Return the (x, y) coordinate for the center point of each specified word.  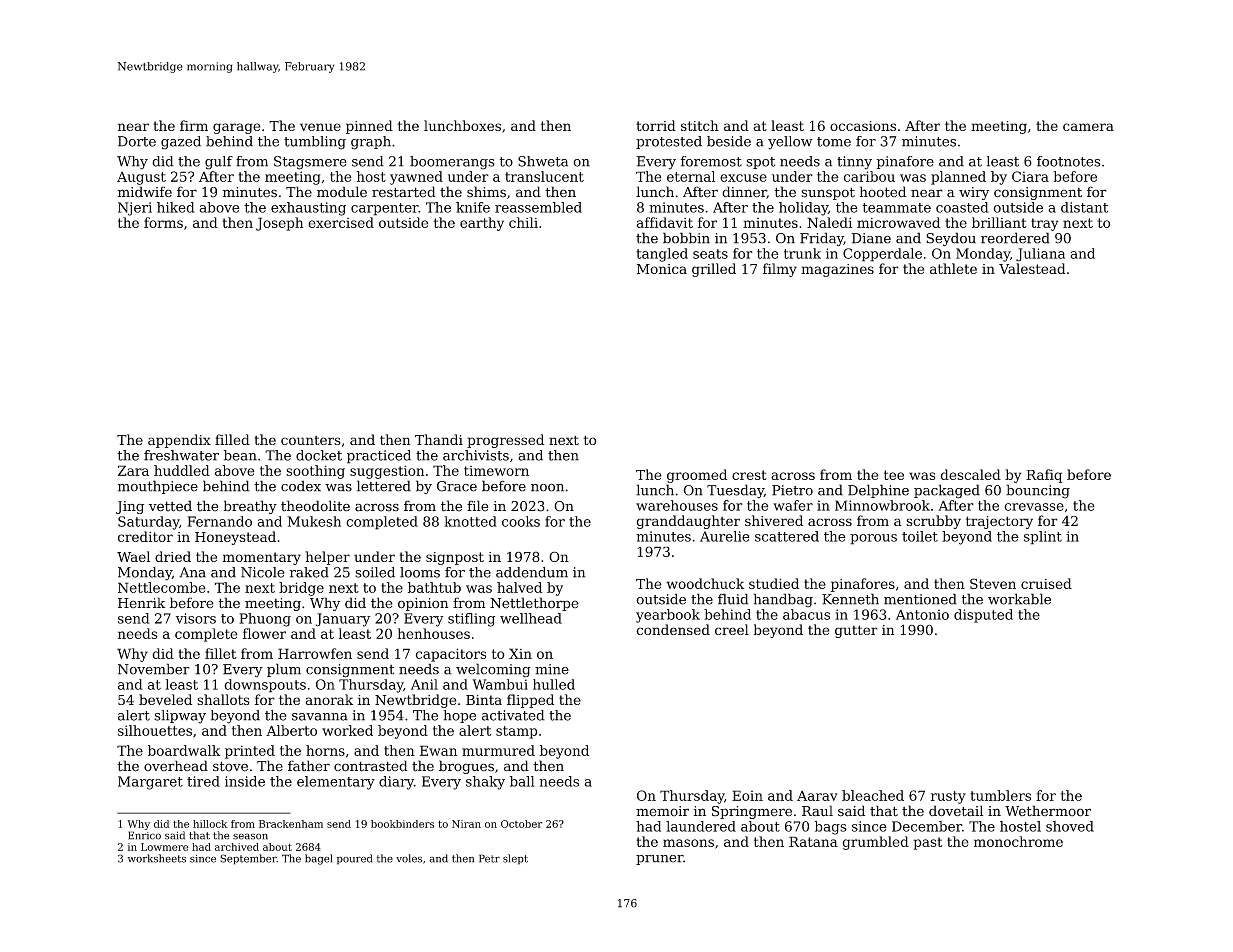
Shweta (543, 161)
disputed (983, 616)
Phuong (265, 620)
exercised (341, 222)
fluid (733, 599)
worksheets (156, 858)
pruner (659, 860)
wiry (974, 193)
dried (173, 556)
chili (523, 222)
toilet (920, 536)
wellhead (531, 618)
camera (1088, 127)
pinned (369, 127)
